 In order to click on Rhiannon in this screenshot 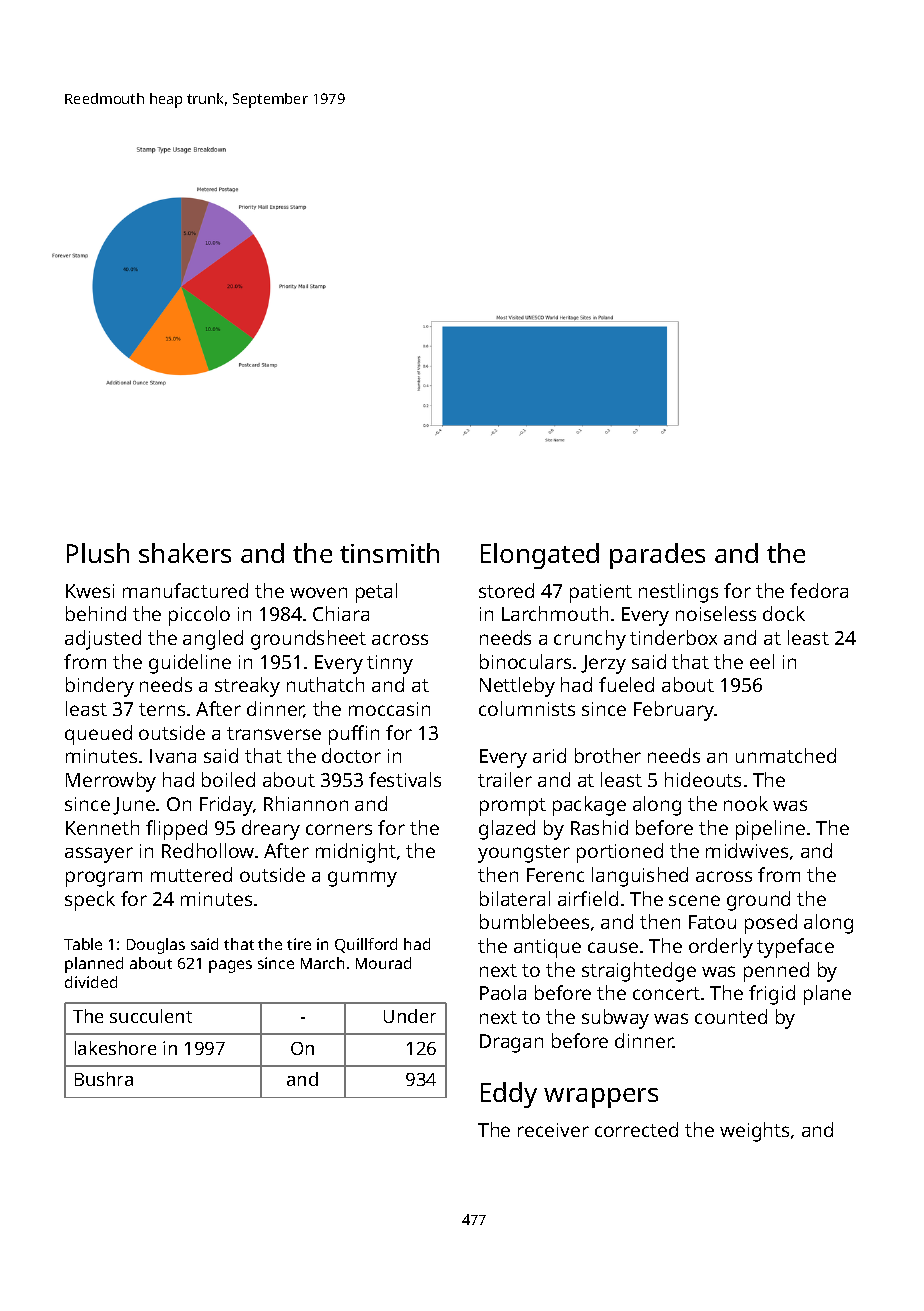, I will do `click(306, 803)`.
